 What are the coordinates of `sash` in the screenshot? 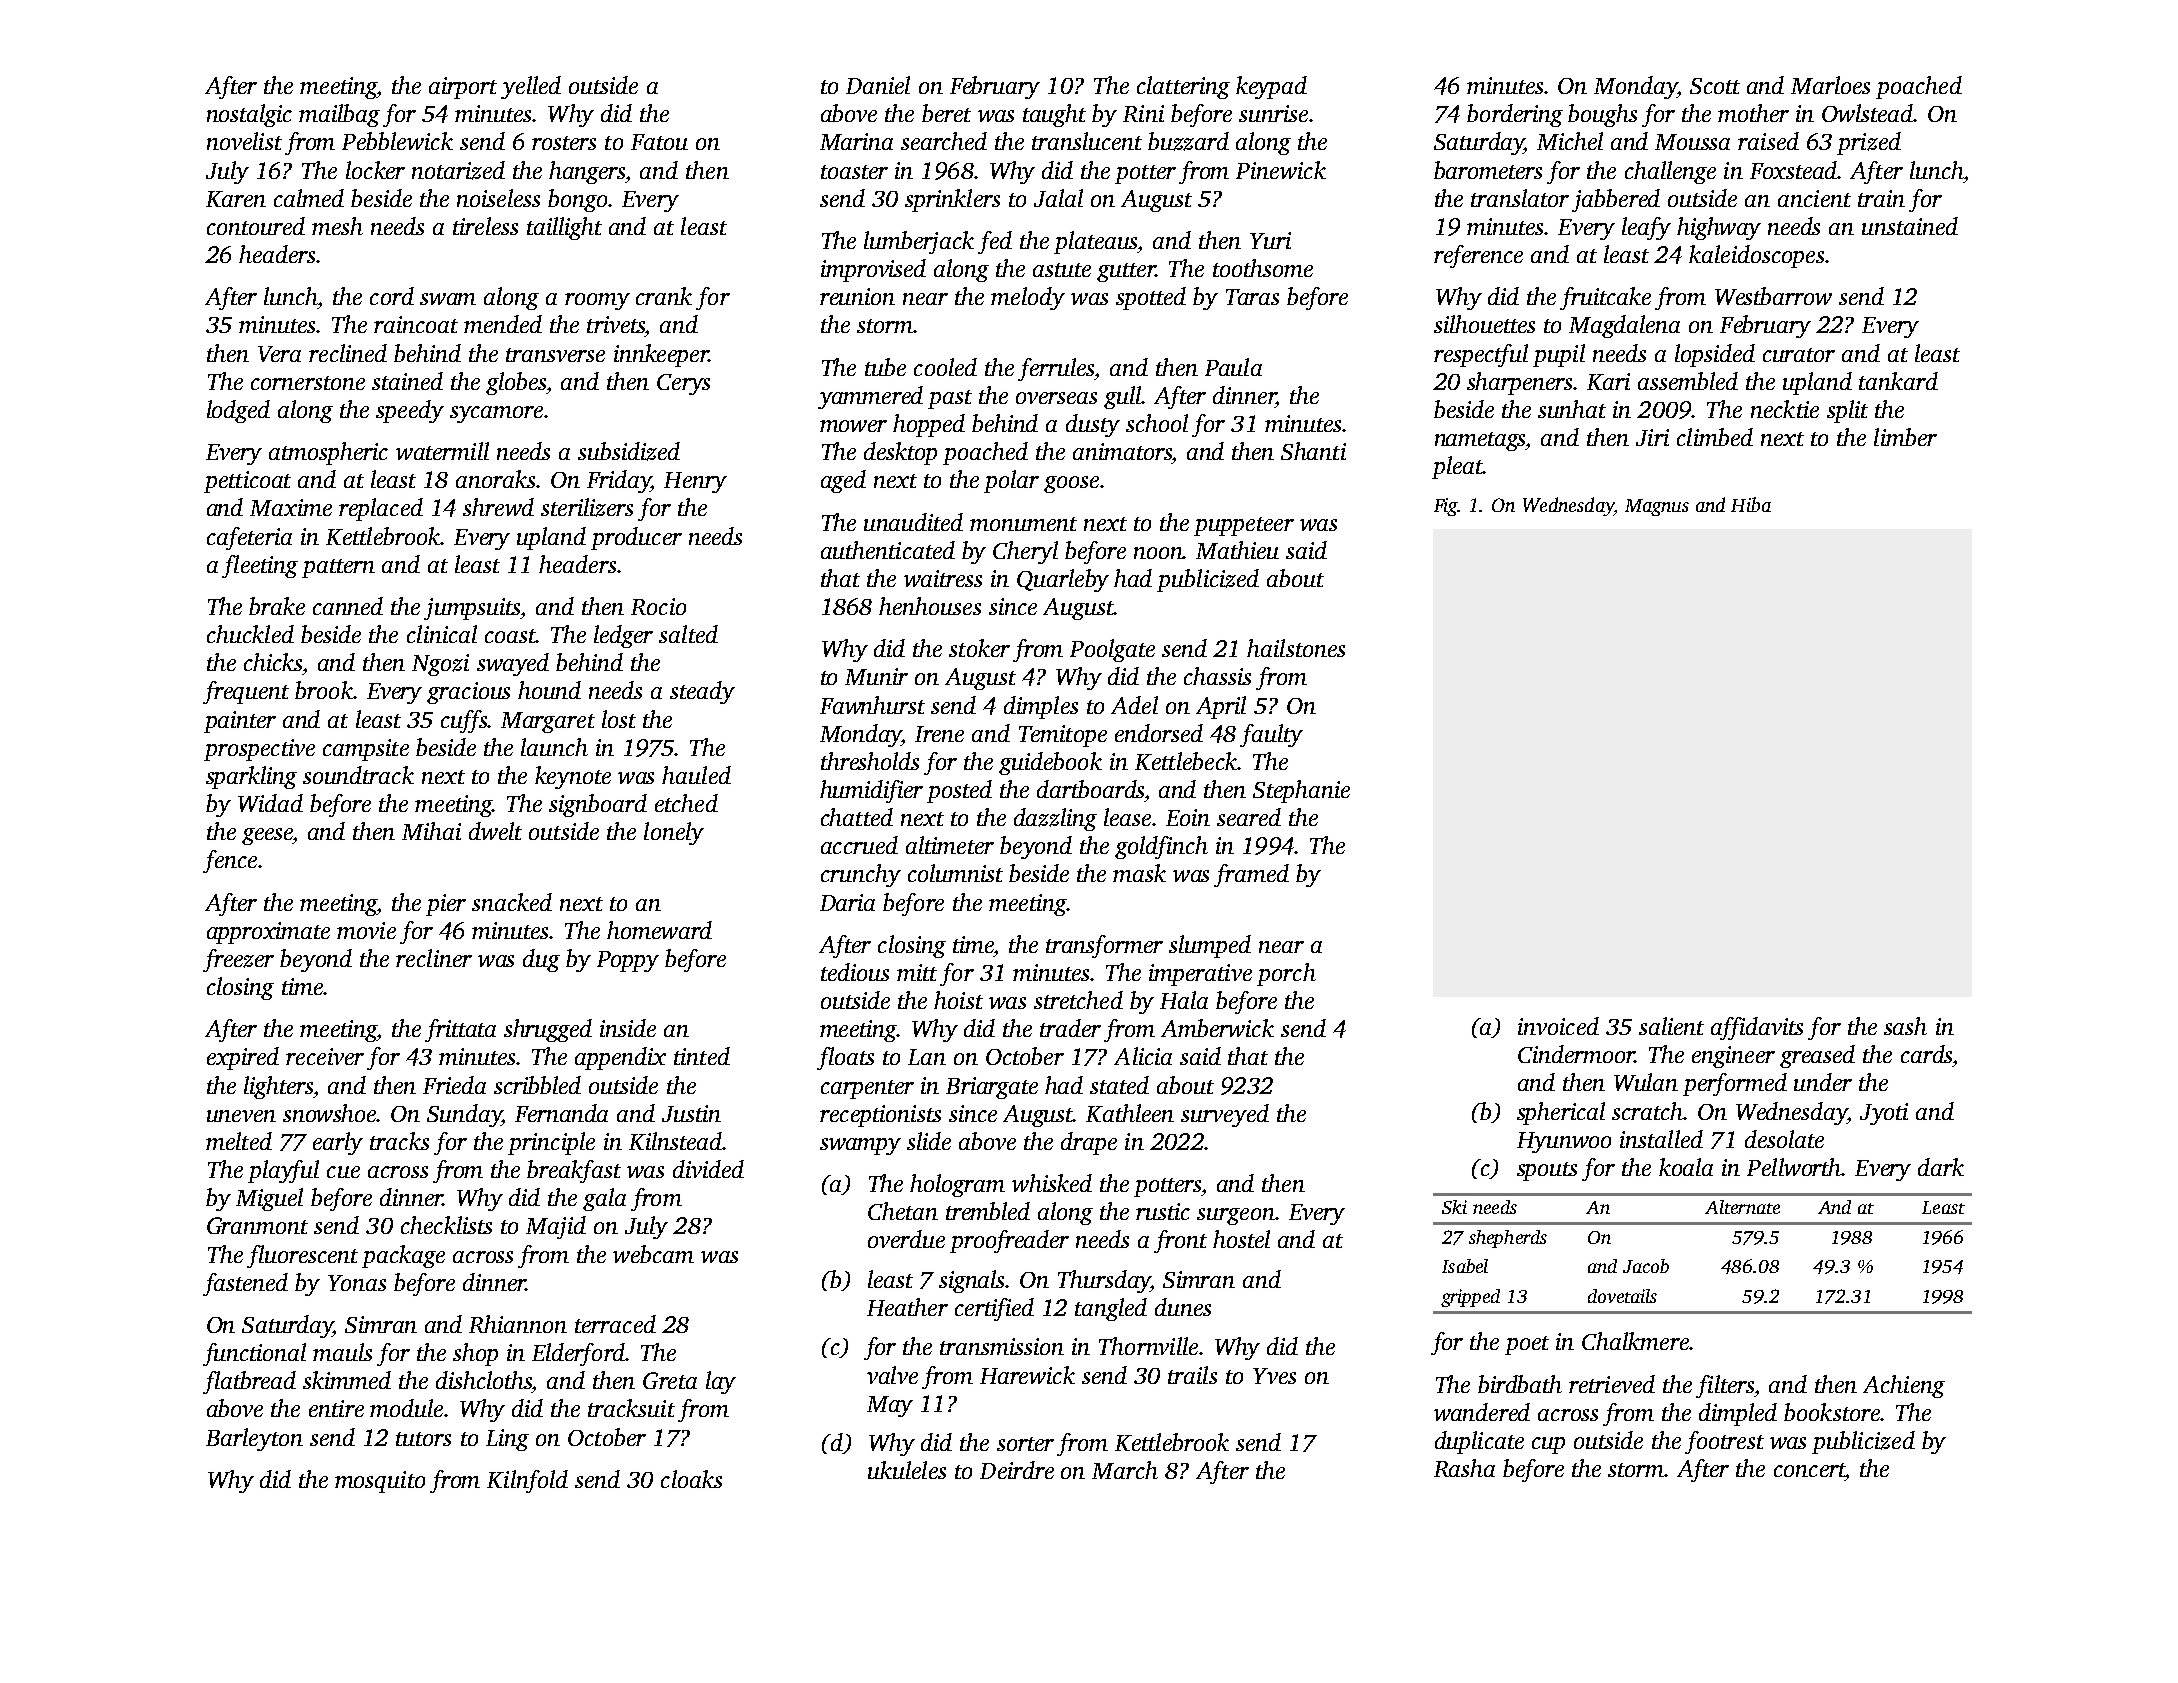 It's located at (1905, 1026).
